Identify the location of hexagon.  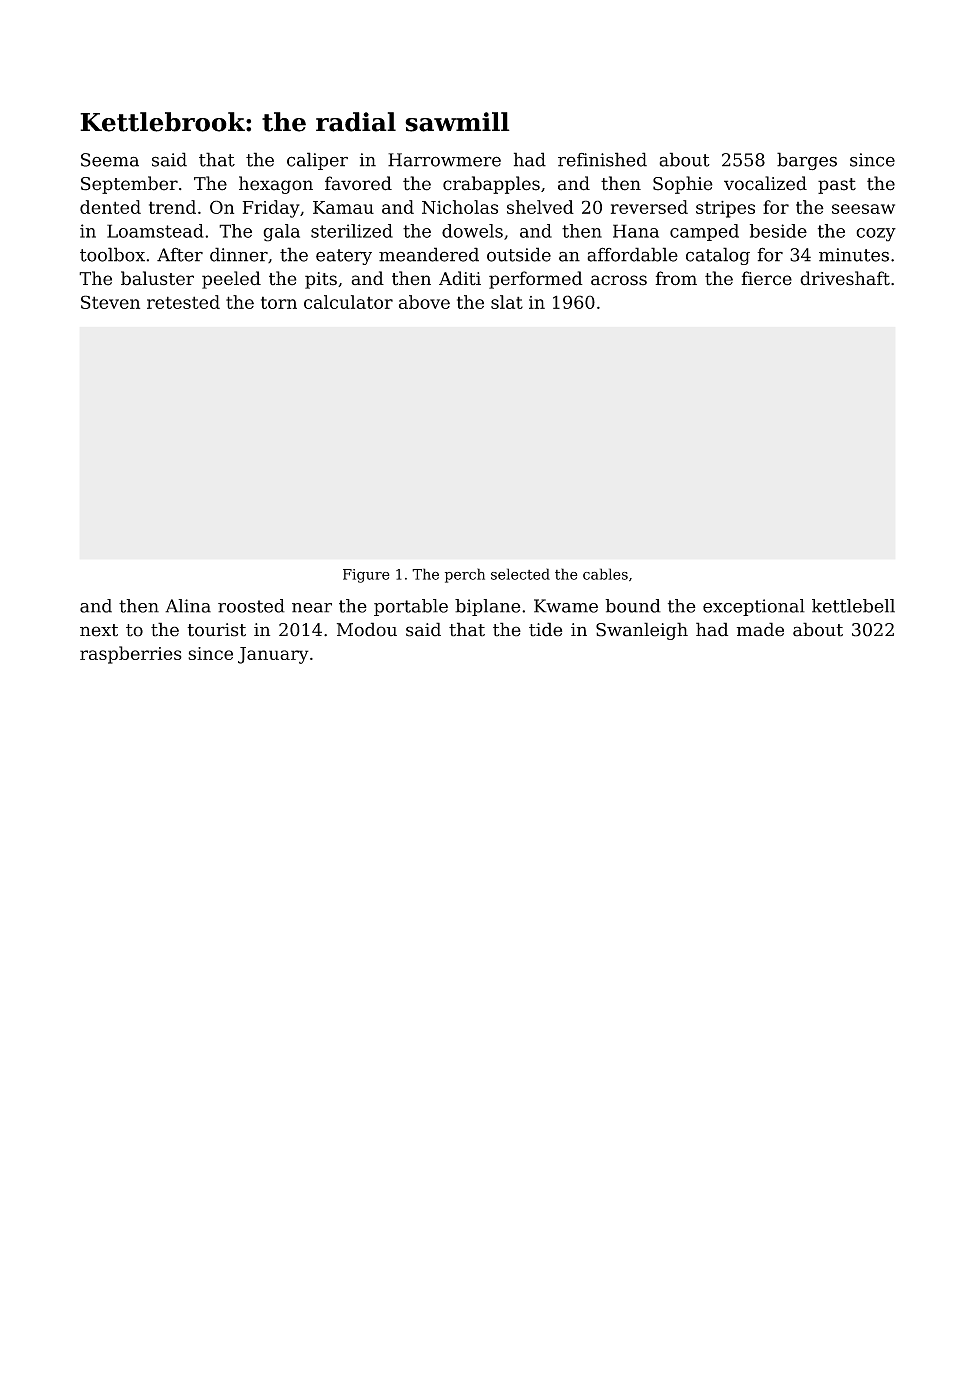
(276, 185).
